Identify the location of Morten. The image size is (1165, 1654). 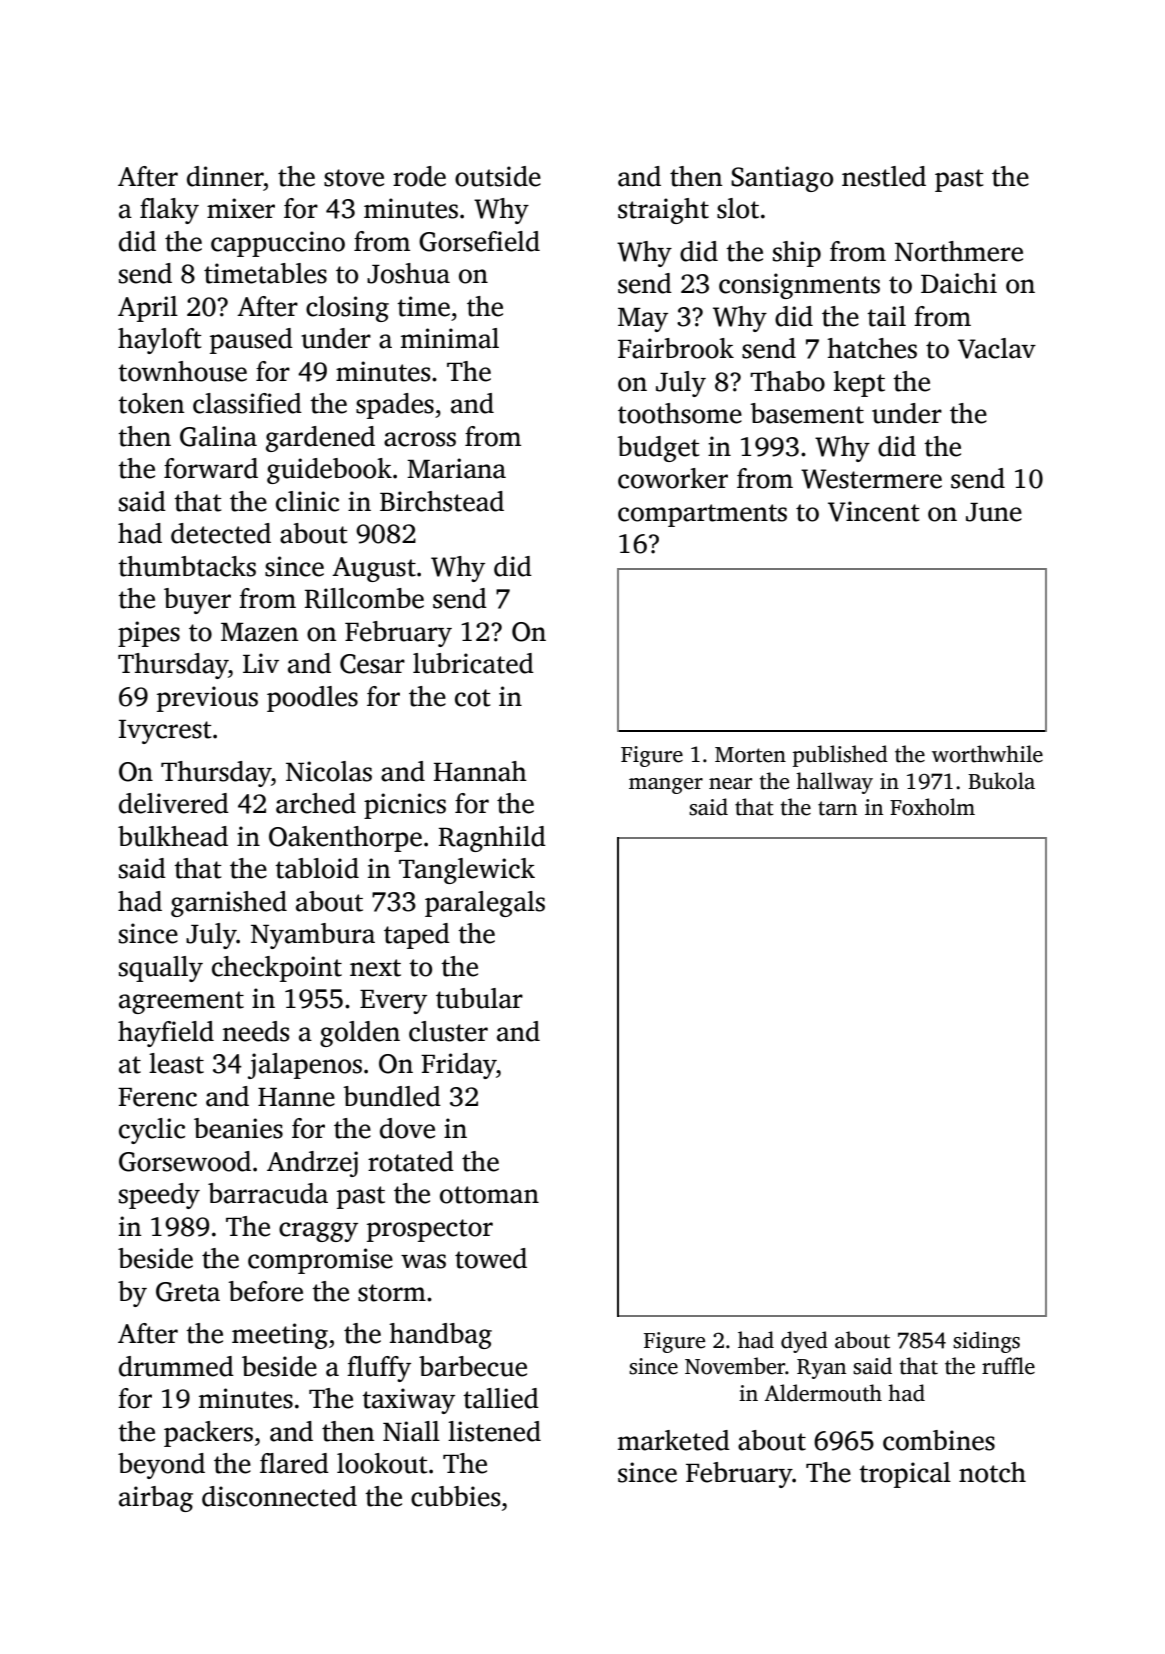
(750, 755).
